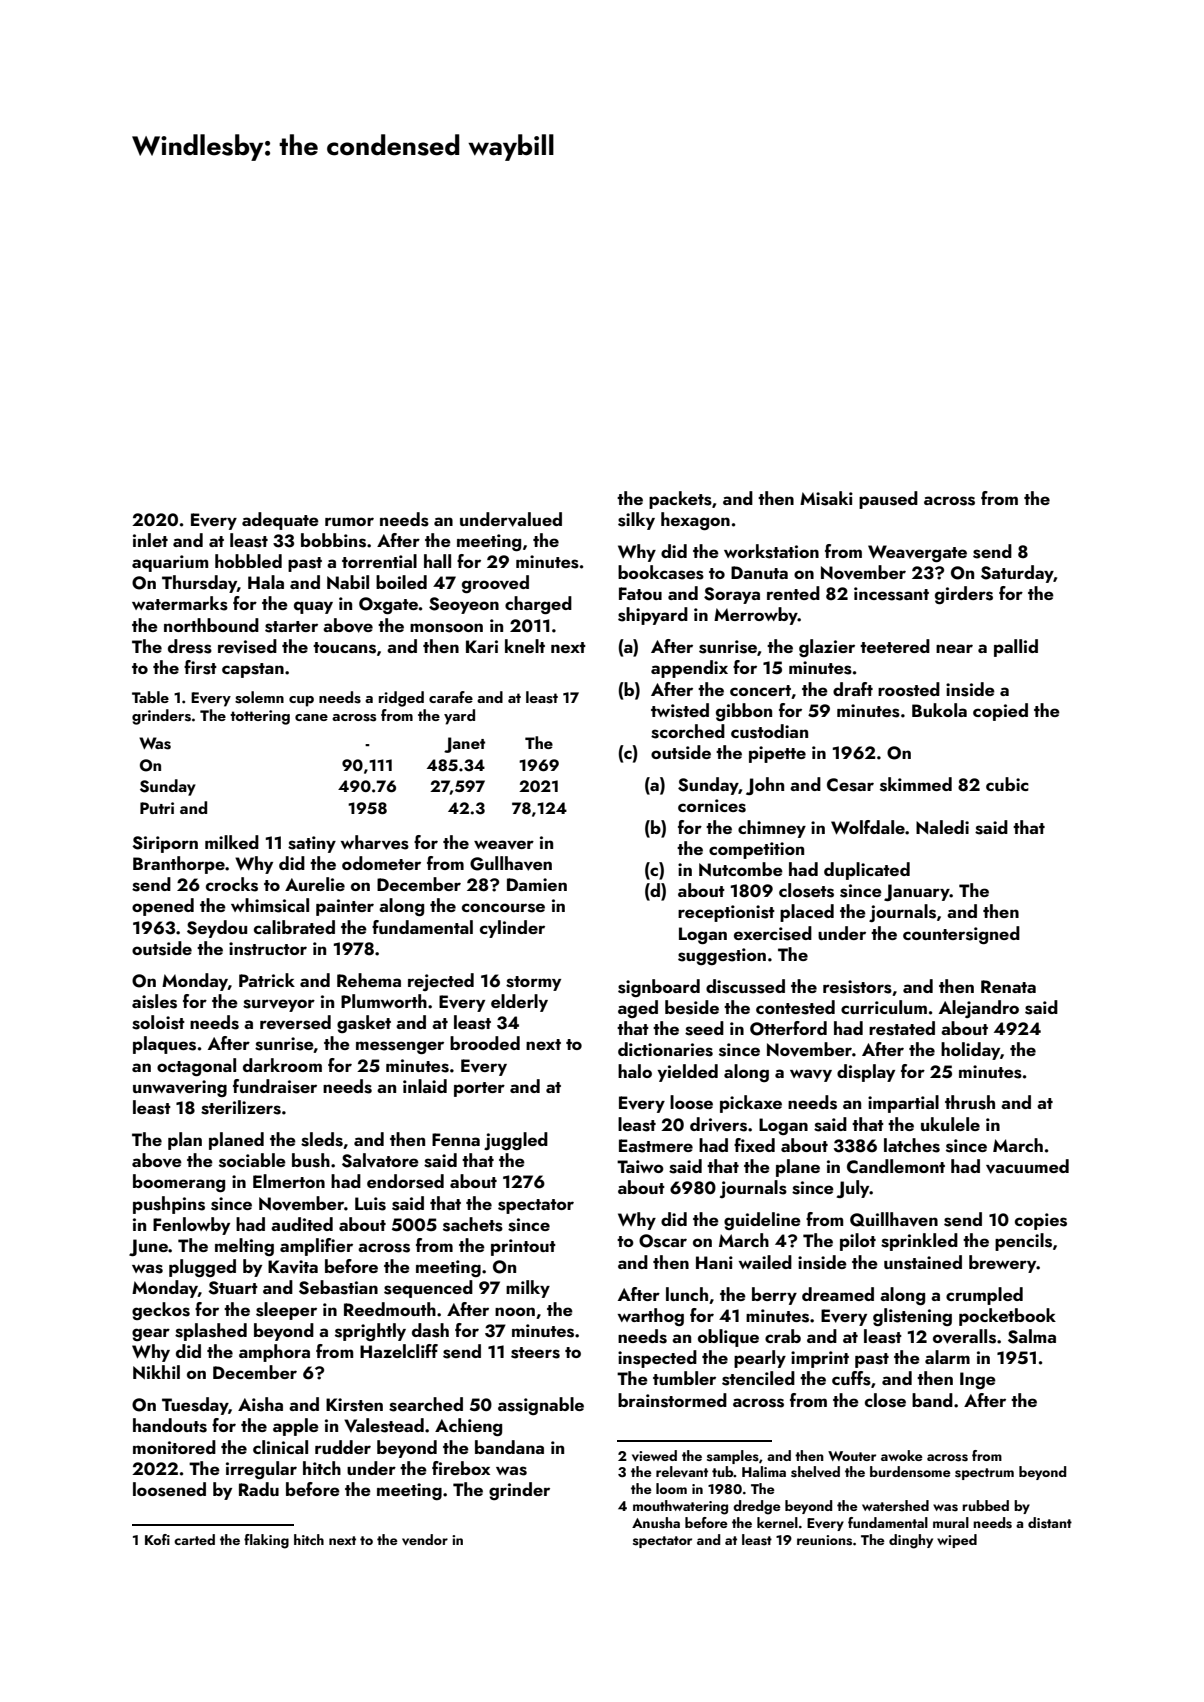  I want to click on flaking, so click(266, 1541).
